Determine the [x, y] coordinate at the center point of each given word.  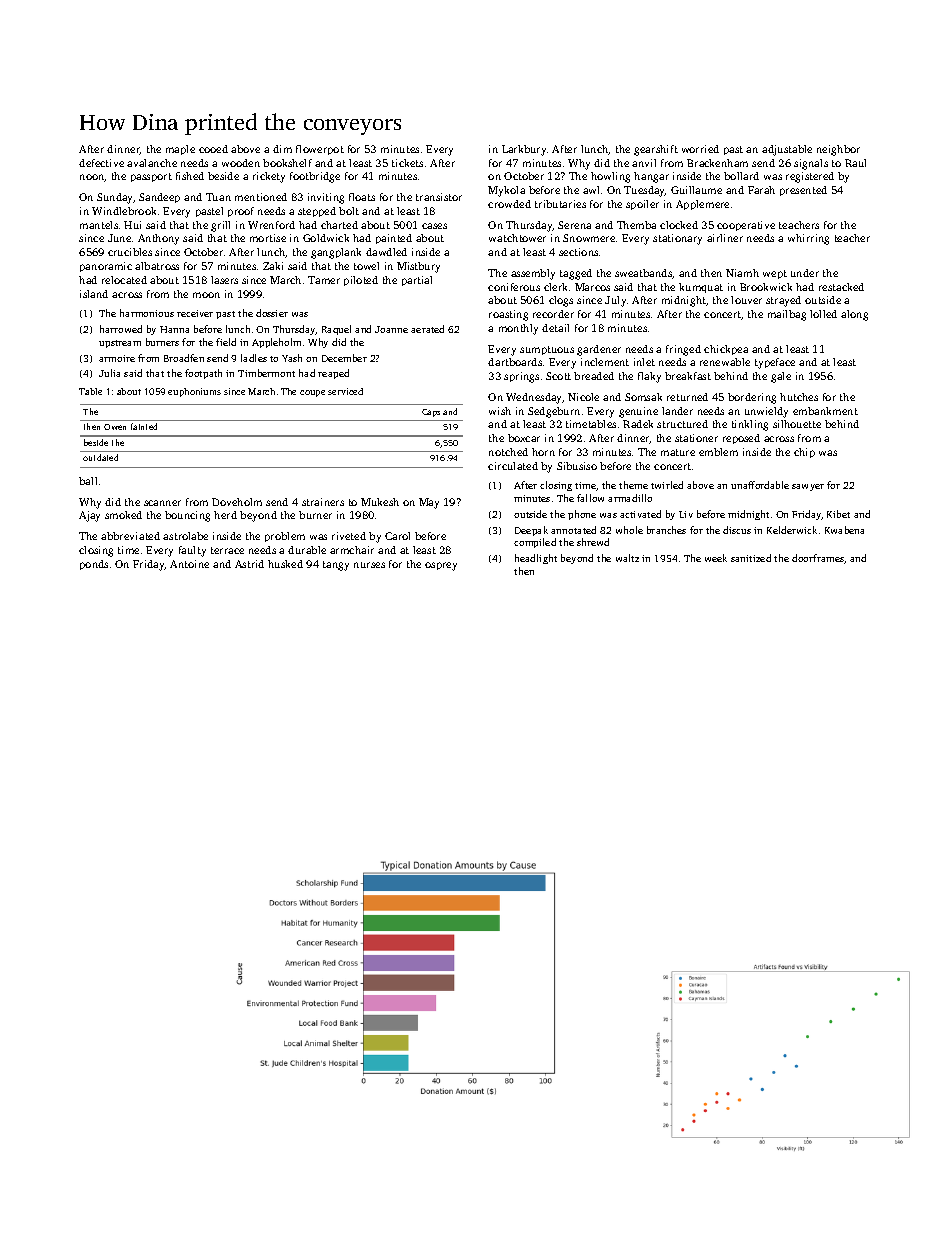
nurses [369, 565]
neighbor [838, 150]
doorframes [818, 558]
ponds [94, 565]
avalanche [152, 163]
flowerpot [320, 150]
